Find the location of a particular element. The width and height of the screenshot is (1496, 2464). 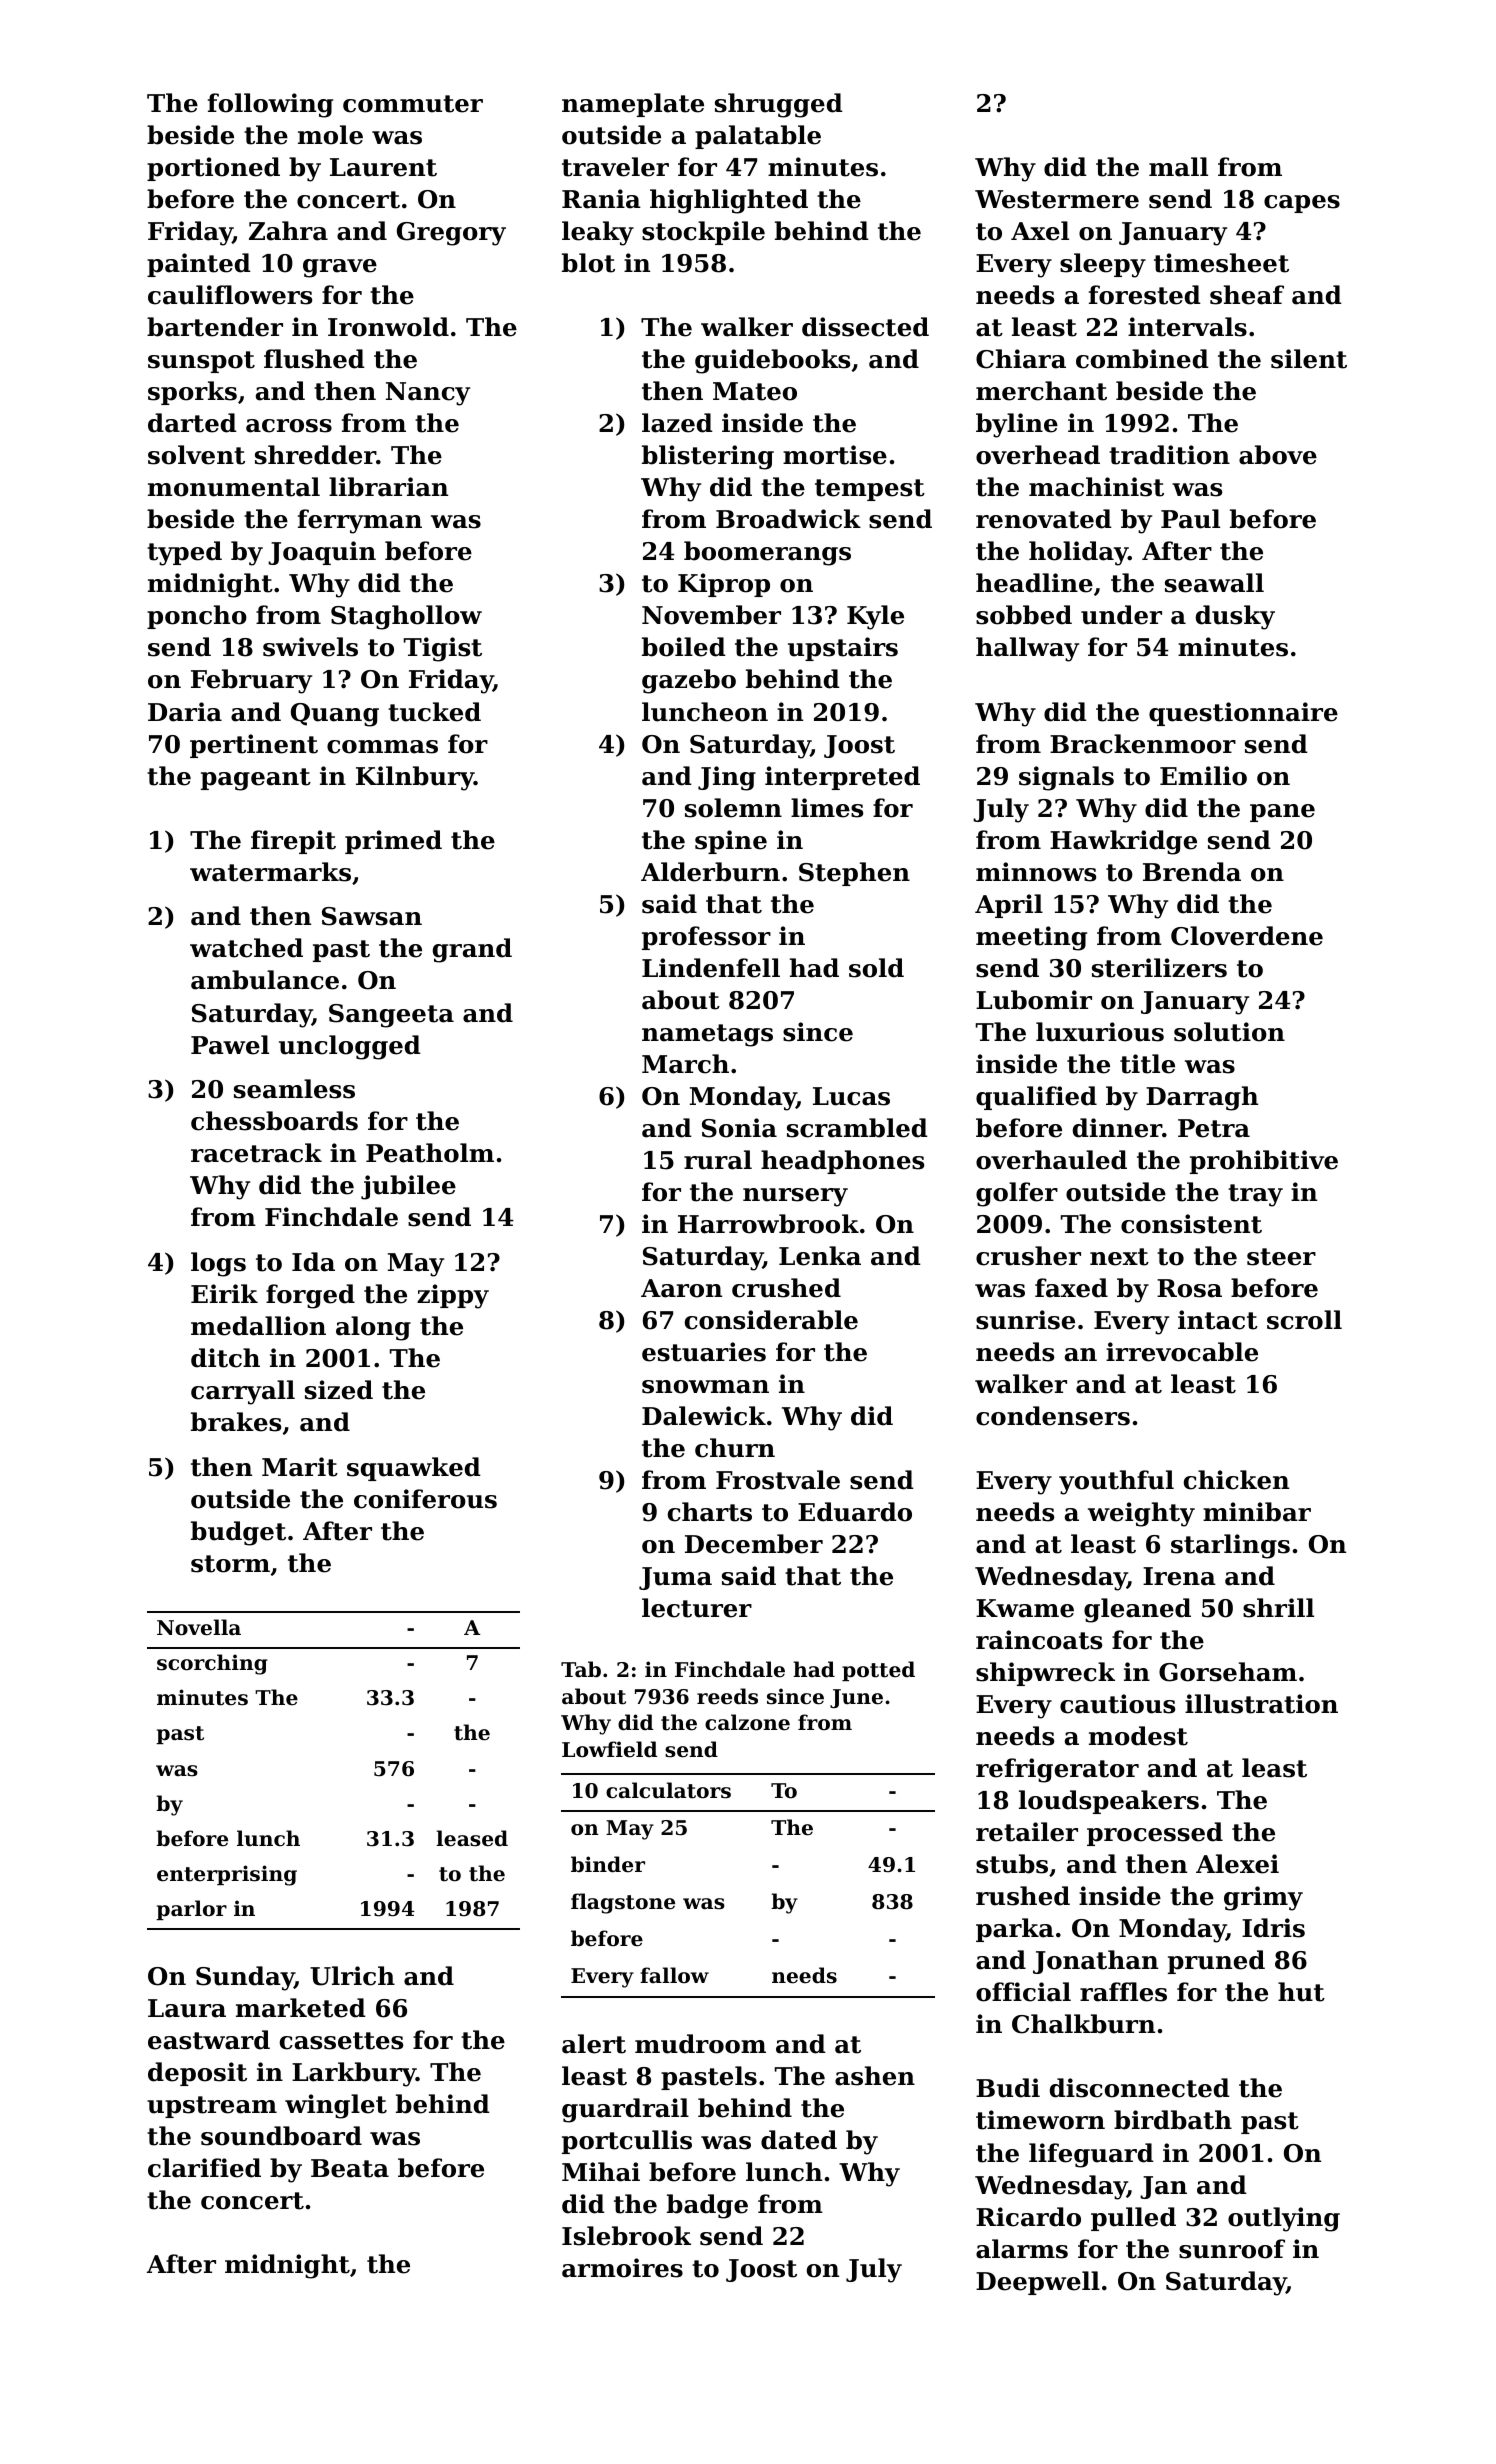

boiled is located at coordinates (684, 647).
